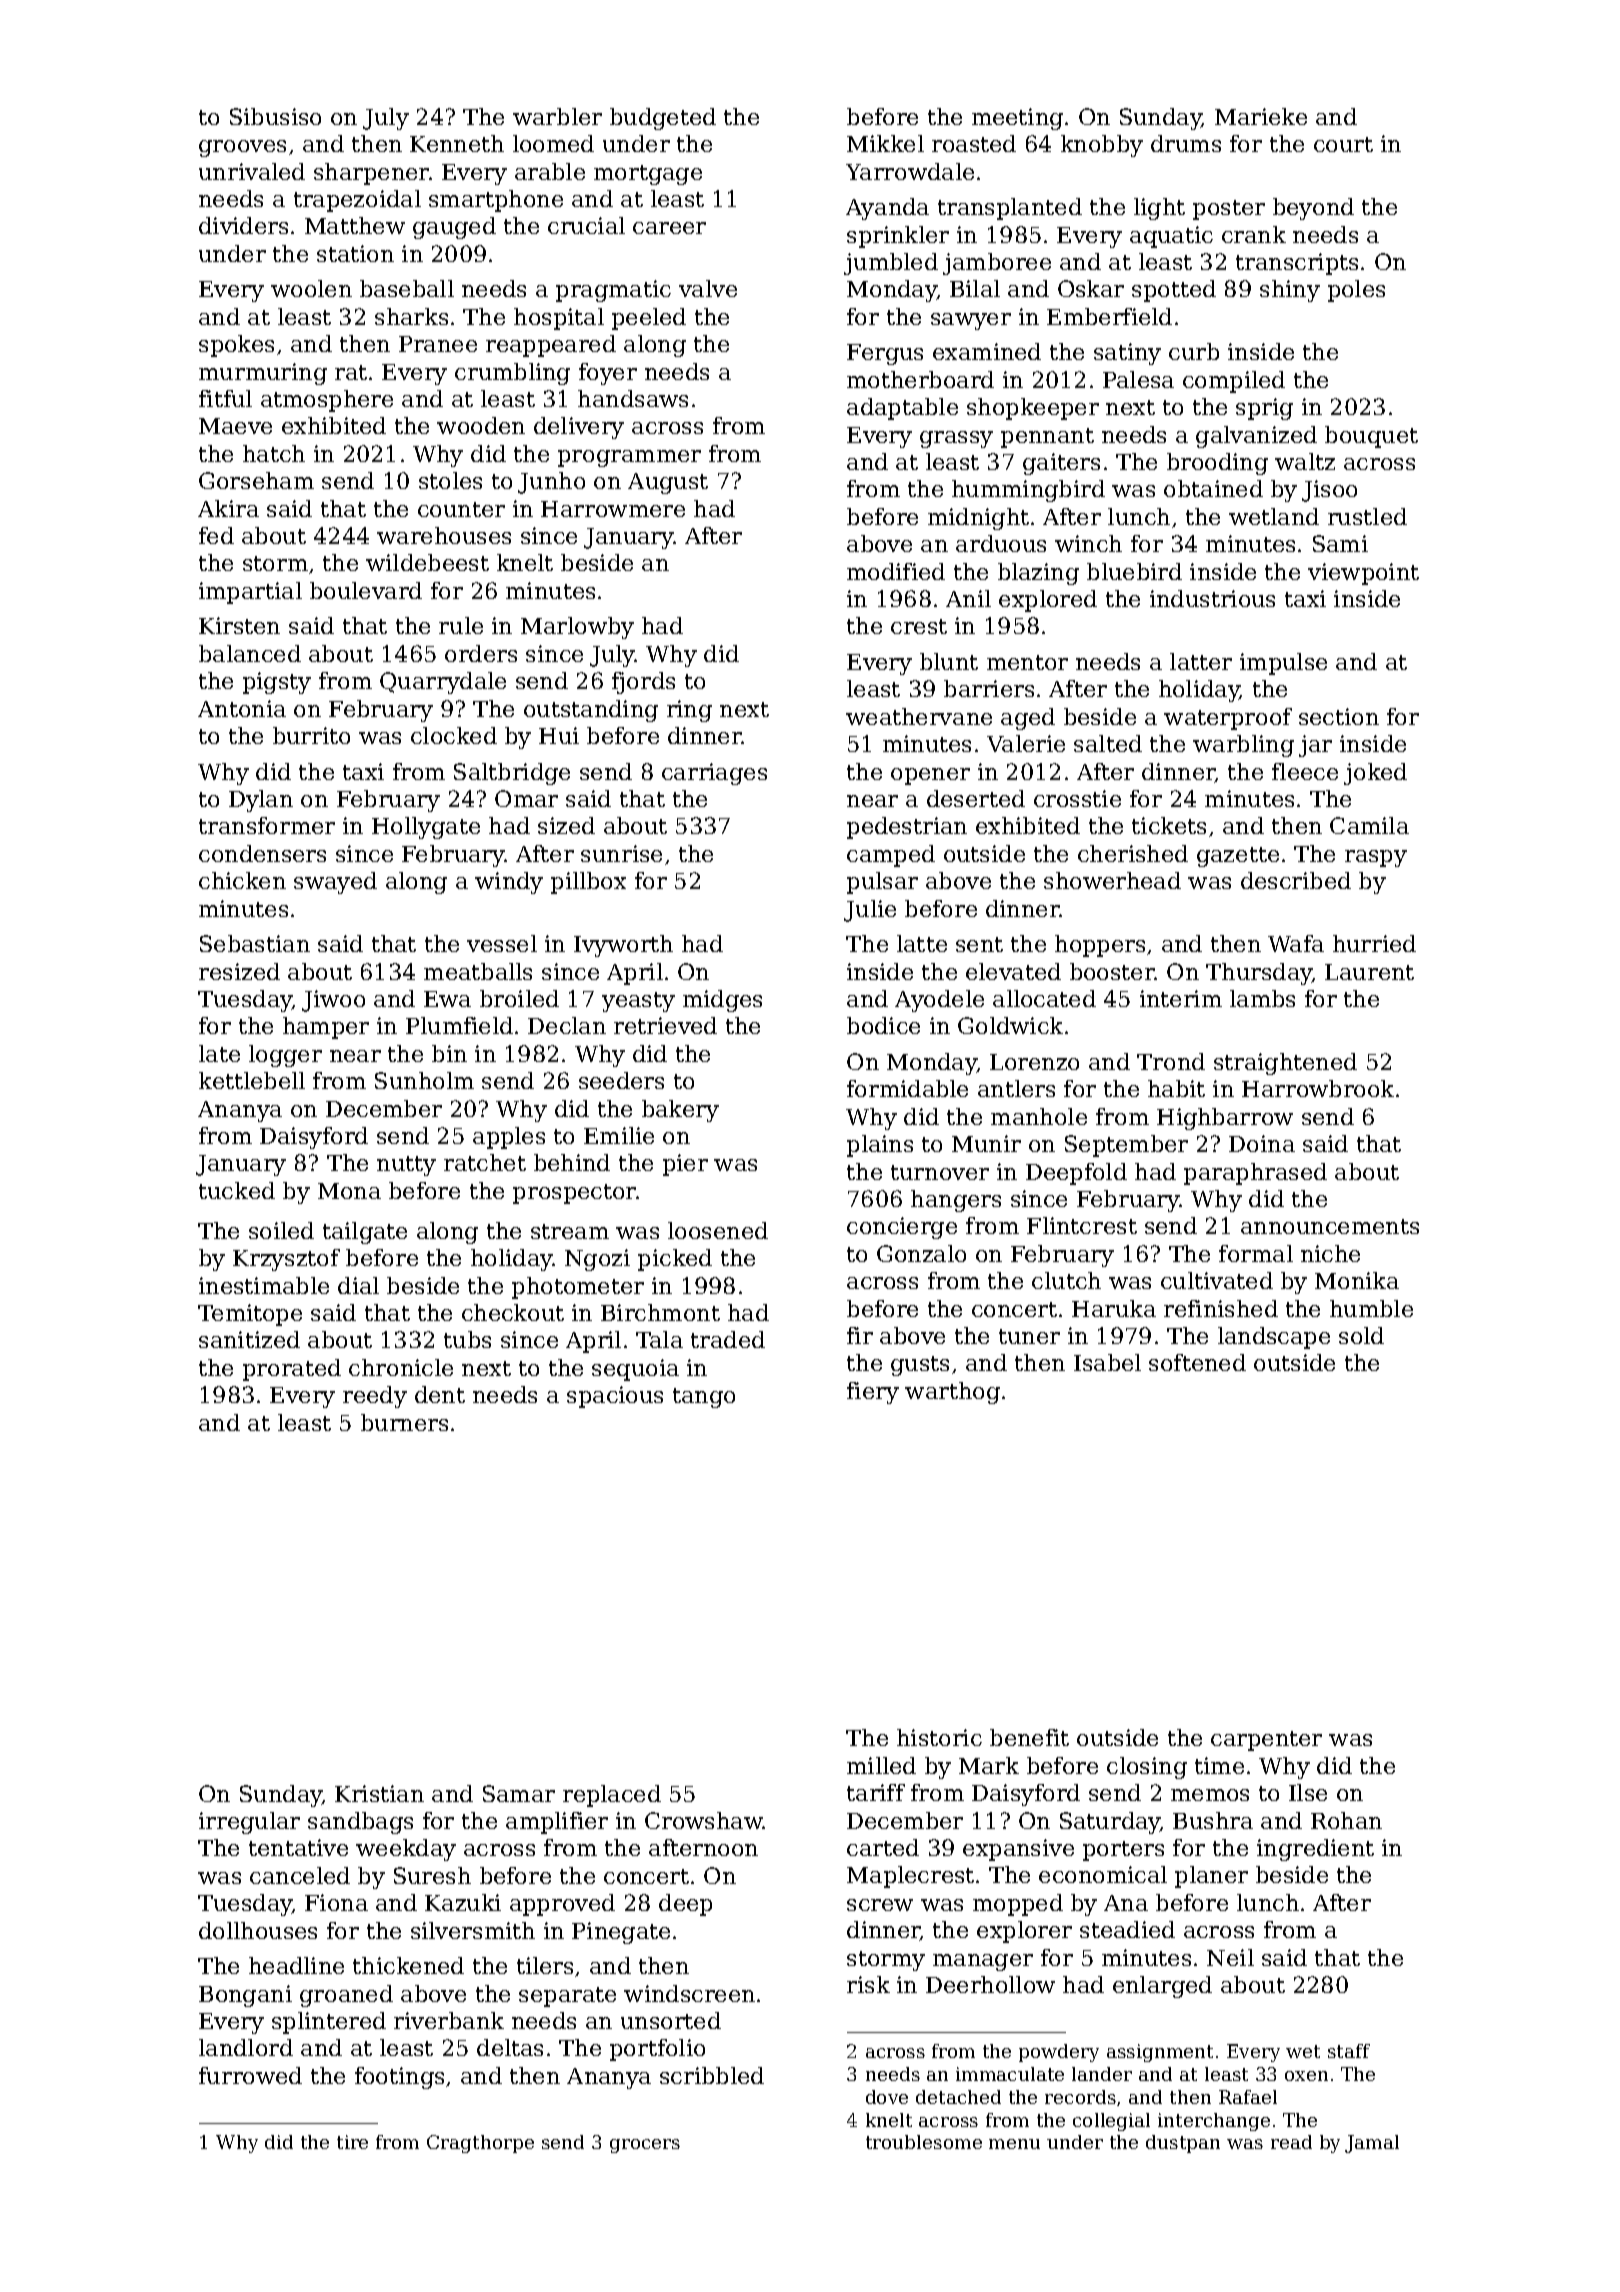  I want to click on hurried, so click(1374, 943).
